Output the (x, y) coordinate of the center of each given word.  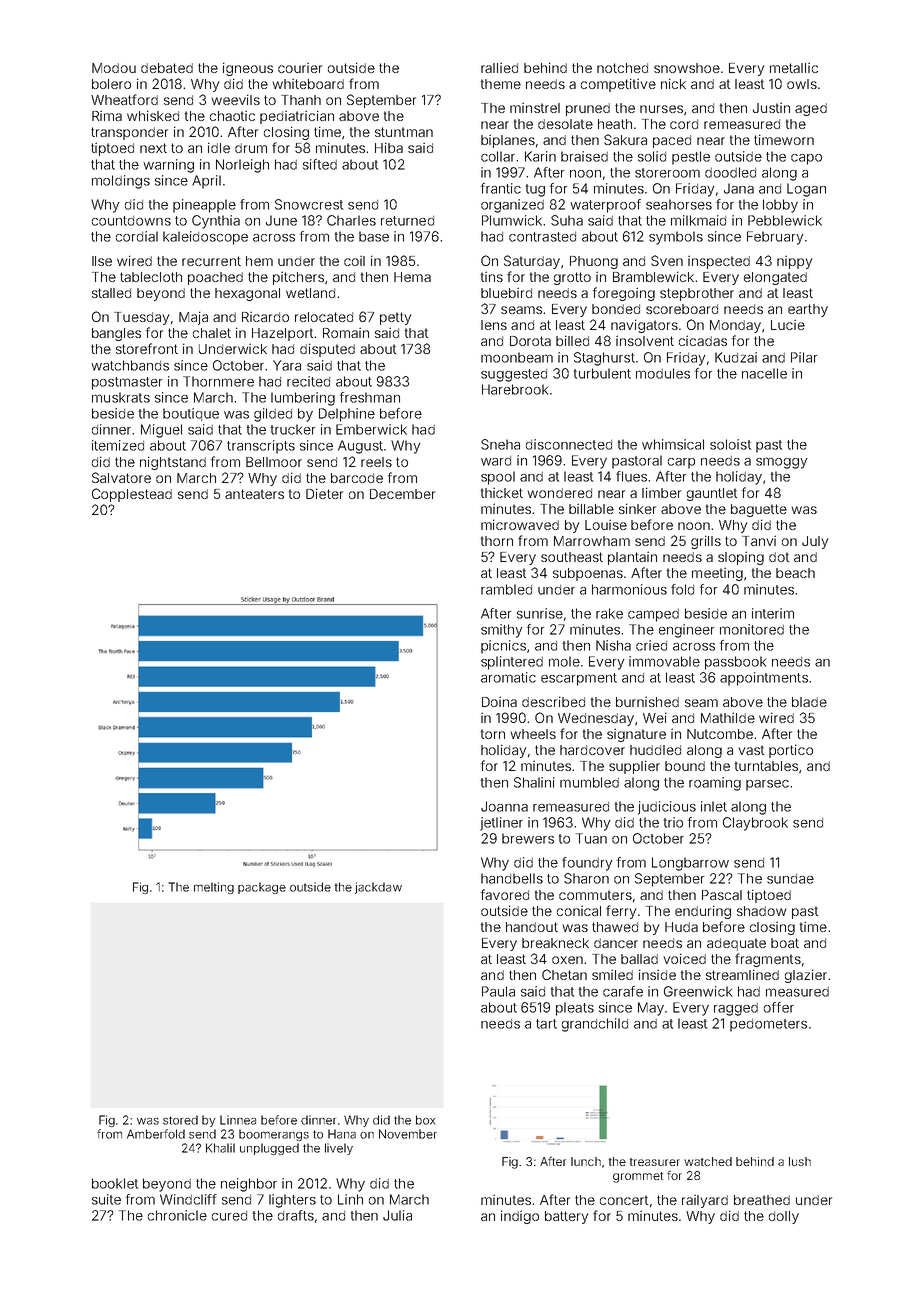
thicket (502, 492)
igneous (248, 69)
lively (339, 1149)
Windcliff (188, 1199)
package (262, 888)
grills (706, 542)
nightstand (173, 463)
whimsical (673, 444)
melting (214, 888)
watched (708, 1161)
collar (498, 156)
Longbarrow (690, 864)
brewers (528, 838)
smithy (502, 631)
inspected (719, 262)
